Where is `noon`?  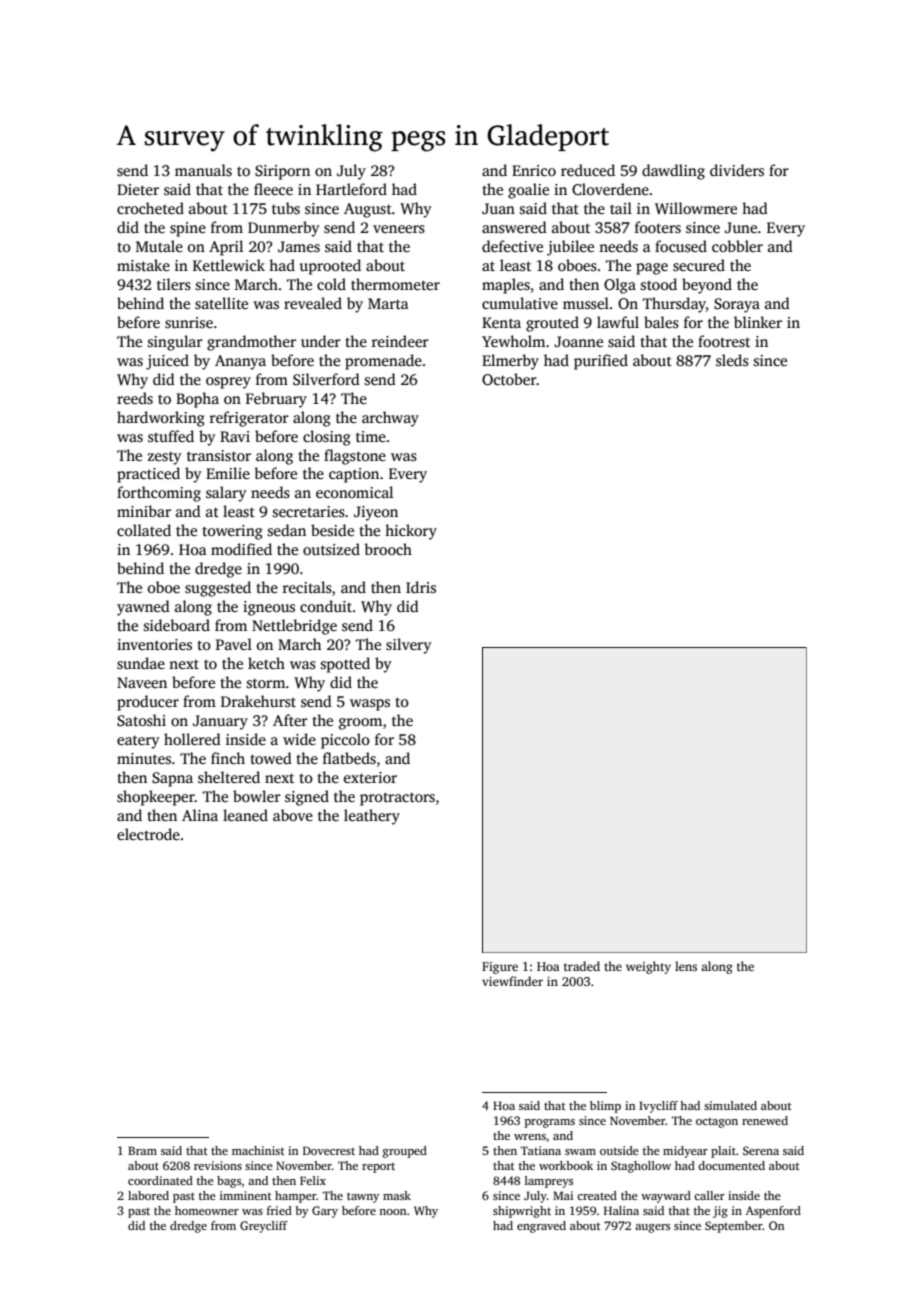 noon is located at coordinates (393, 1212).
